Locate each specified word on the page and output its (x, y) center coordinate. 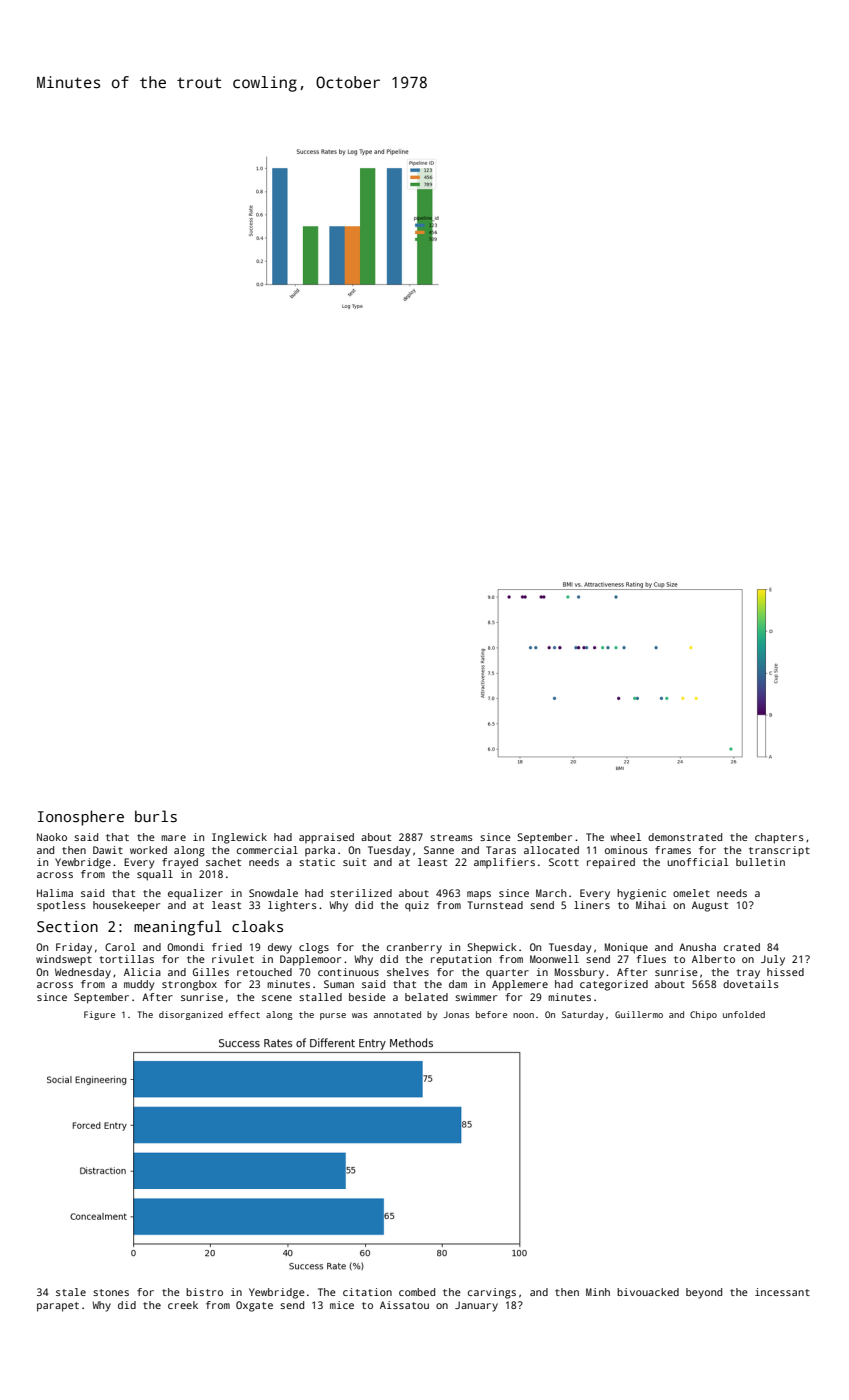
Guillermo (639, 1014)
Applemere (520, 985)
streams (451, 837)
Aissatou (404, 1305)
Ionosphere (81, 818)
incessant (782, 1292)
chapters (779, 838)
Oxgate (254, 1306)
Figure (99, 1015)
